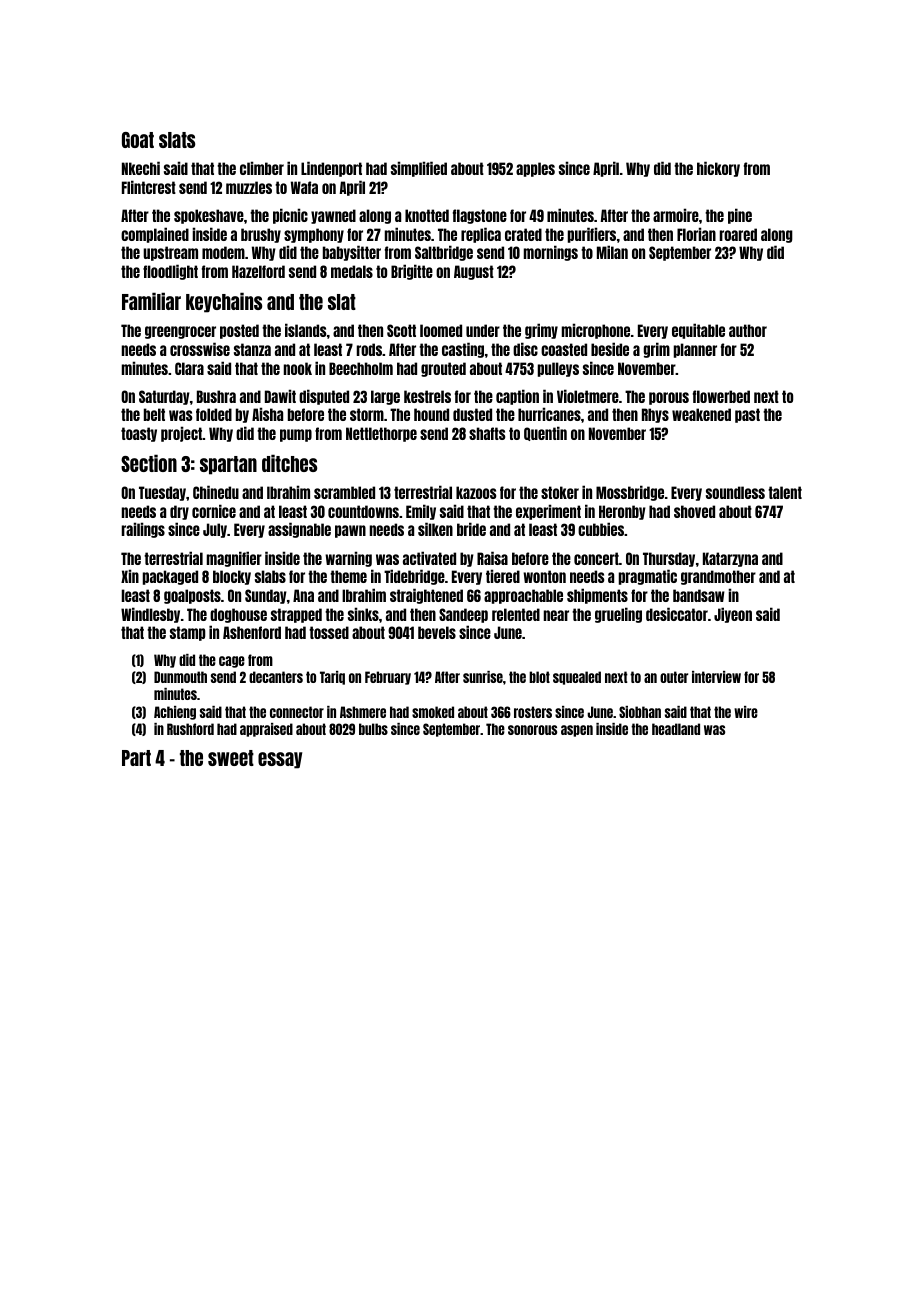 Image resolution: width=924 pixels, height=1314 pixels. What do you see at coordinates (548, 512) in the image?
I see `experiment` at bounding box center [548, 512].
